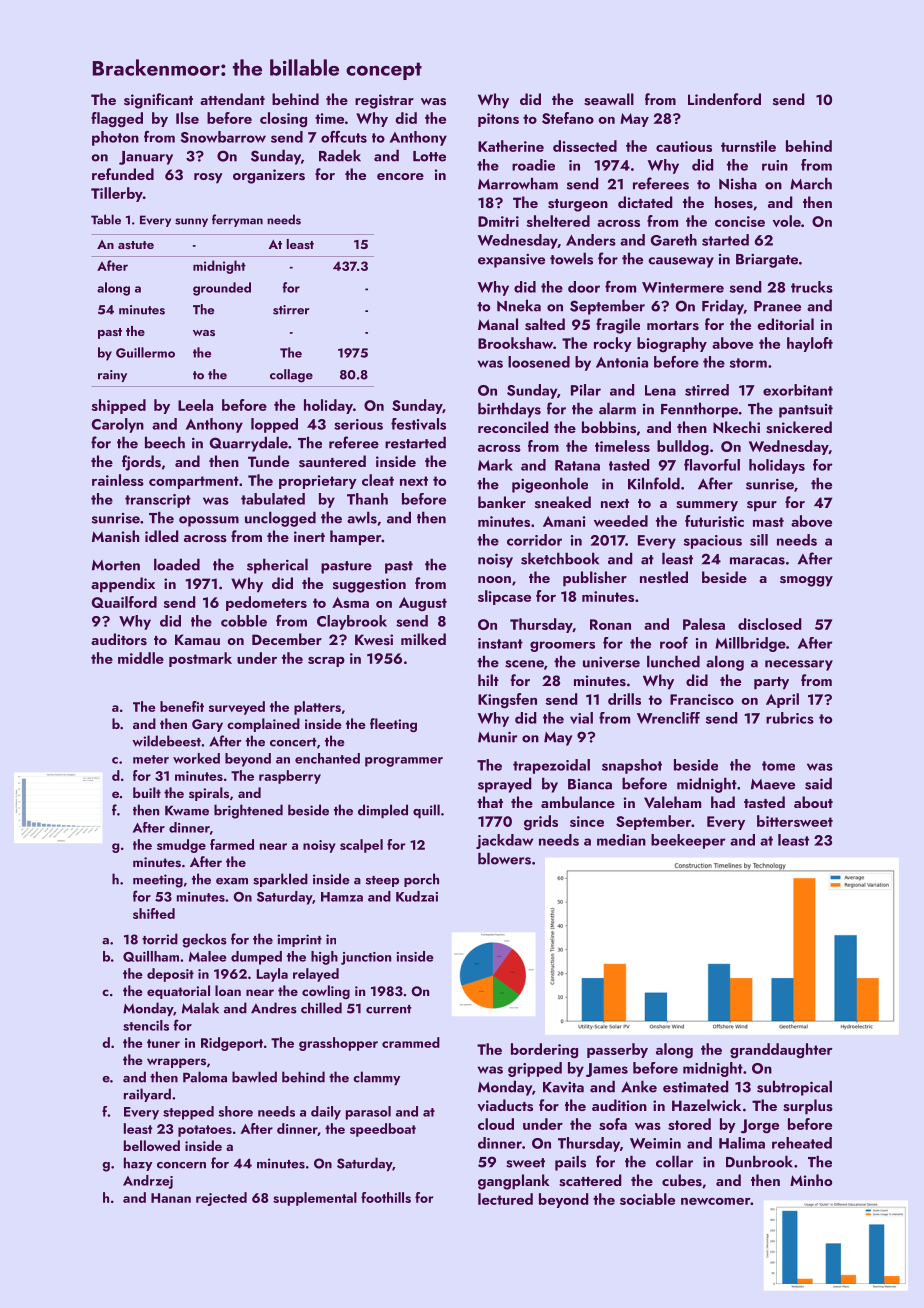 The height and width of the page is (1308, 924). Describe the element at coordinates (222, 289) in the page. I see `grounded` at that location.
